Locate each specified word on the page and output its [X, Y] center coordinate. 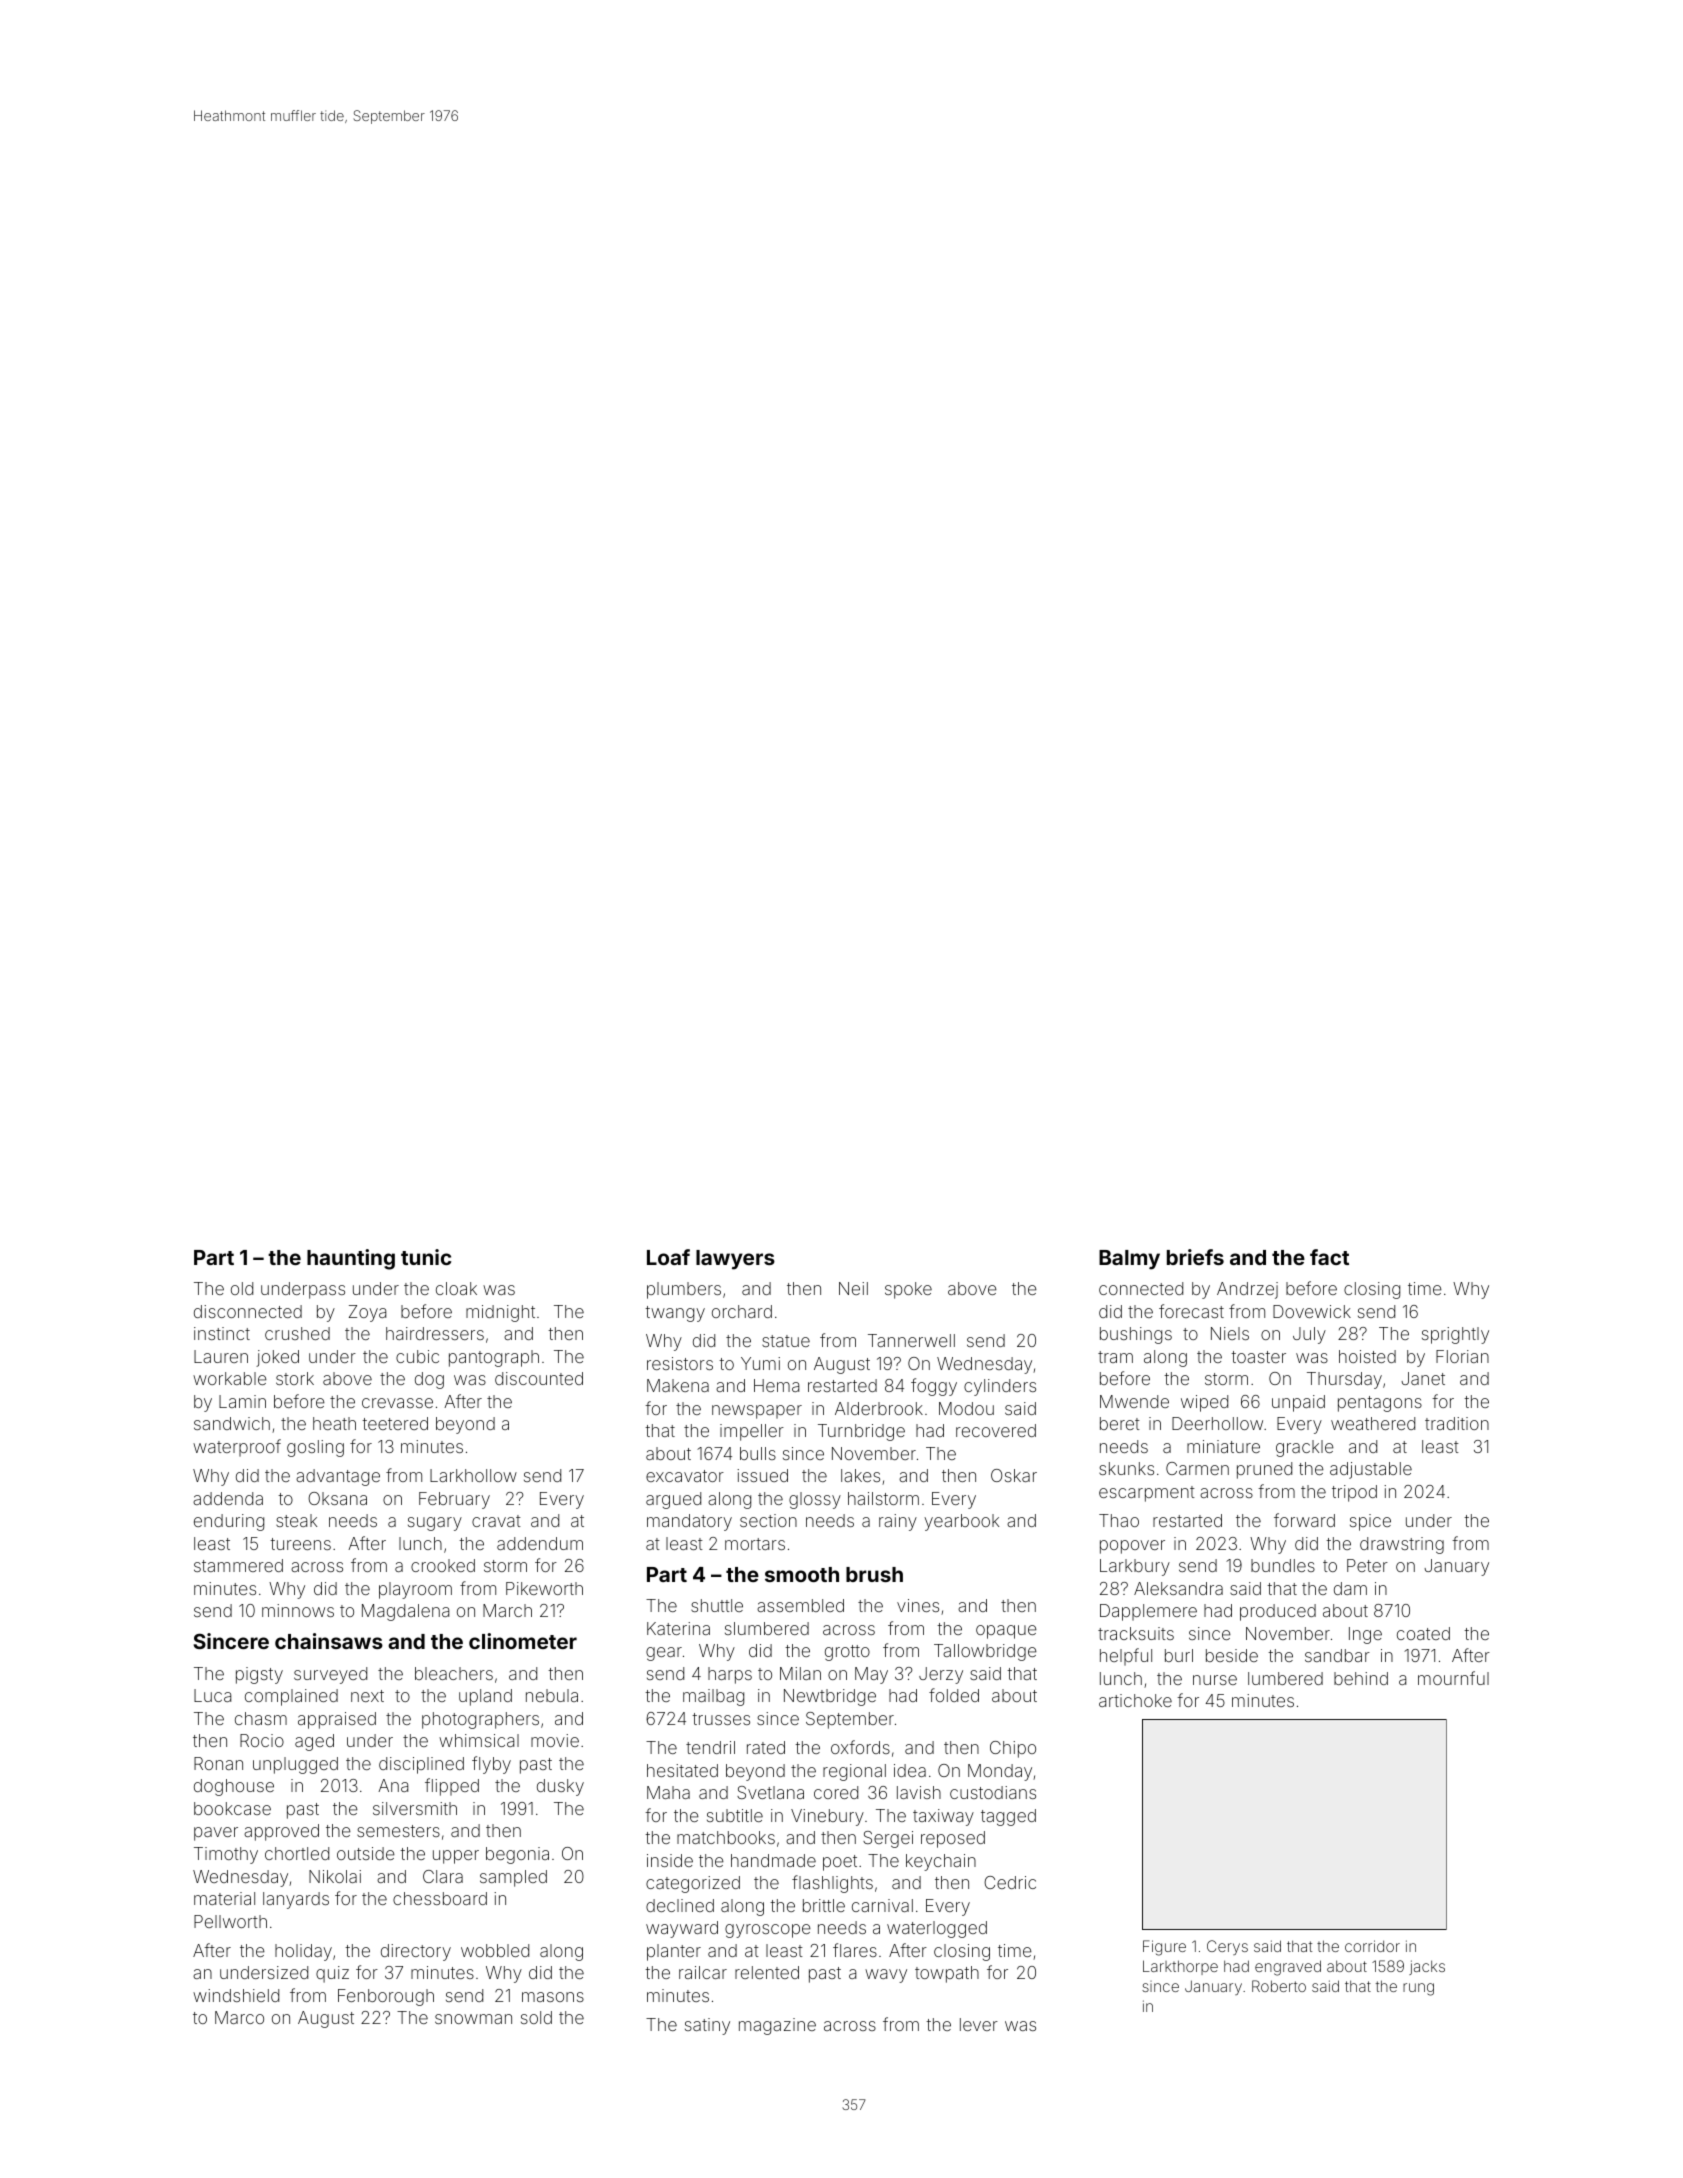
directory [416, 1952]
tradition [1457, 1423]
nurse [1215, 1680]
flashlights [832, 1884]
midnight [500, 1313]
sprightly [1455, 1335]
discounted [539, 1378]
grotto [847, 1653]
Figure [1164, 1948]
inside [670, 1860]
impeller [752, 1432]
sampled [513, 1878]
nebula [552, 1695]
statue [786, 1341]
